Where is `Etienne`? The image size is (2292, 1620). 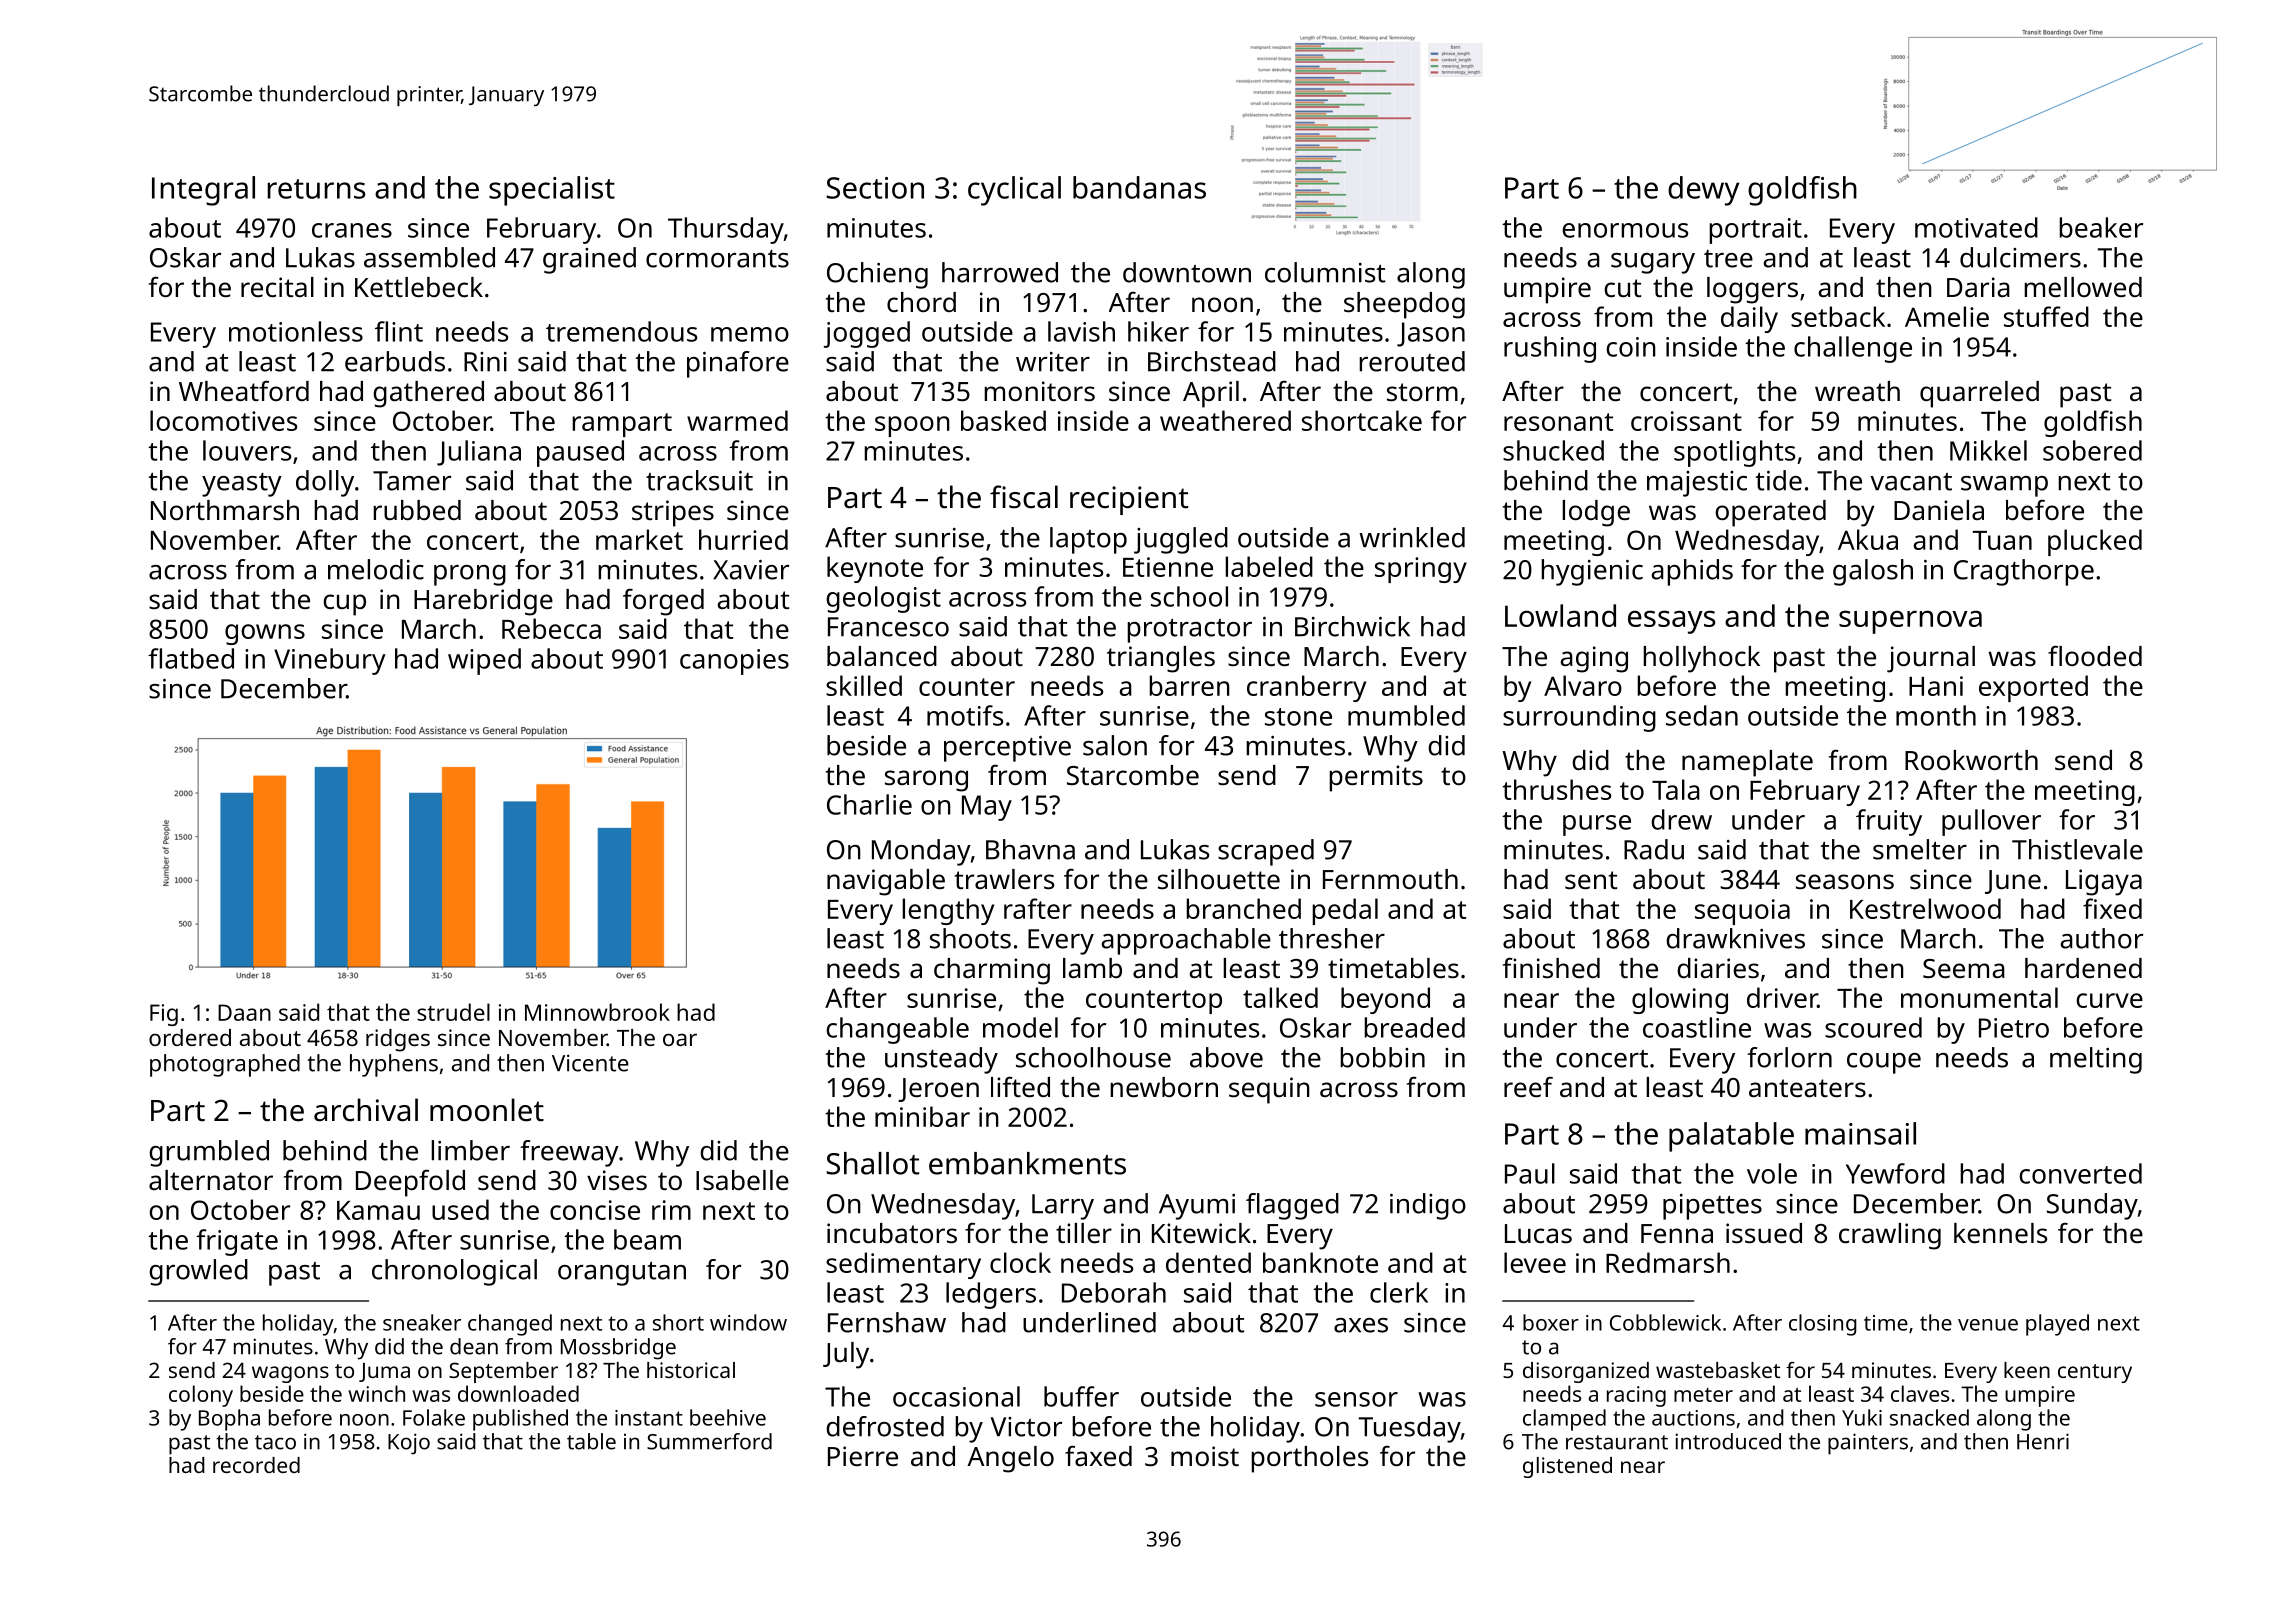 Etienne is located at coordinates (1168, 567).
